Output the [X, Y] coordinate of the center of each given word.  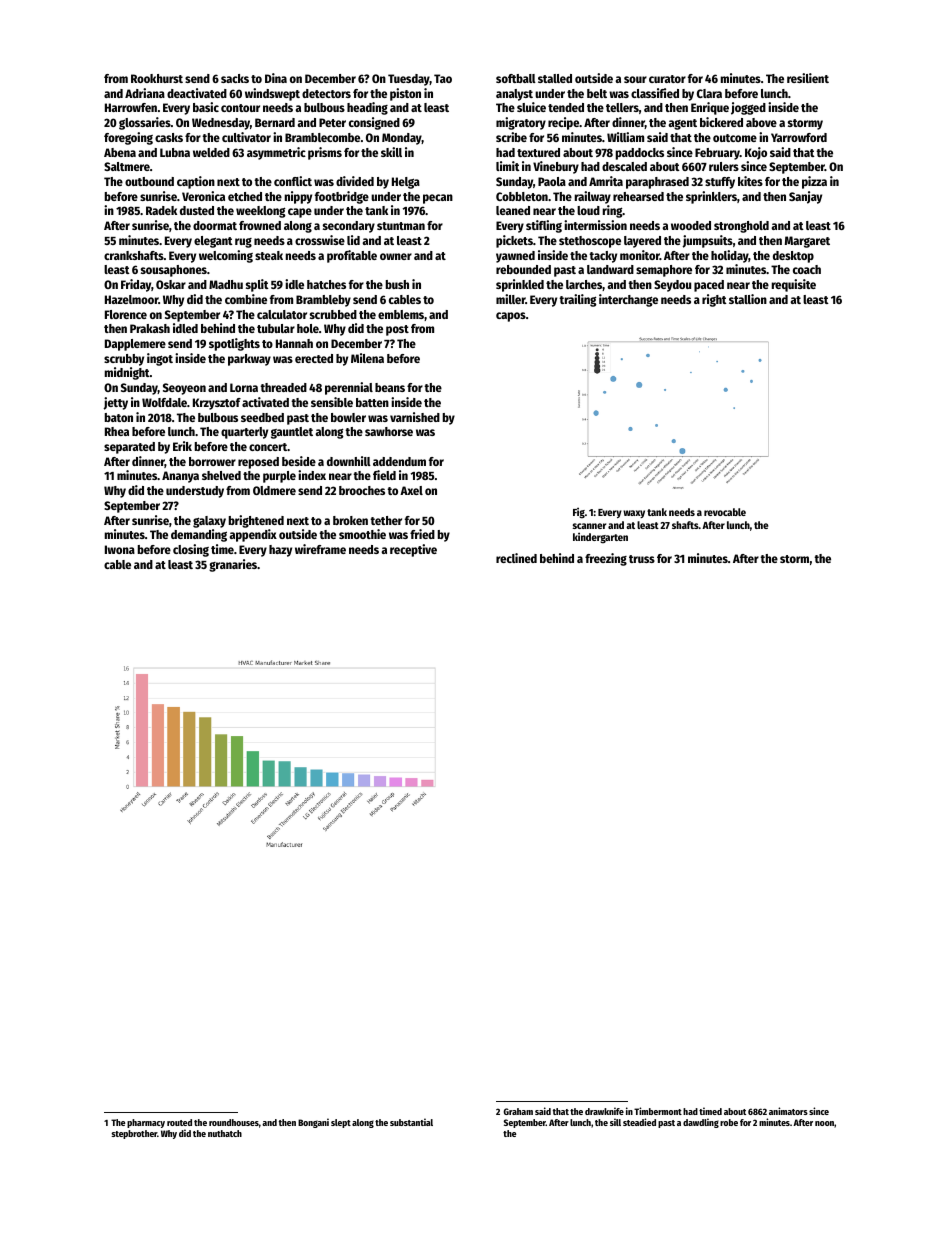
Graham [518, 1111]
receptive [413, 550]
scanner [589, 526]
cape [300, 213]
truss [642, 559]
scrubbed [333, 314]
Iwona [120, 549]
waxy [634, 514]
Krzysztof [217, 404]
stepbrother [134, 1134]
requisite [794, 285]
